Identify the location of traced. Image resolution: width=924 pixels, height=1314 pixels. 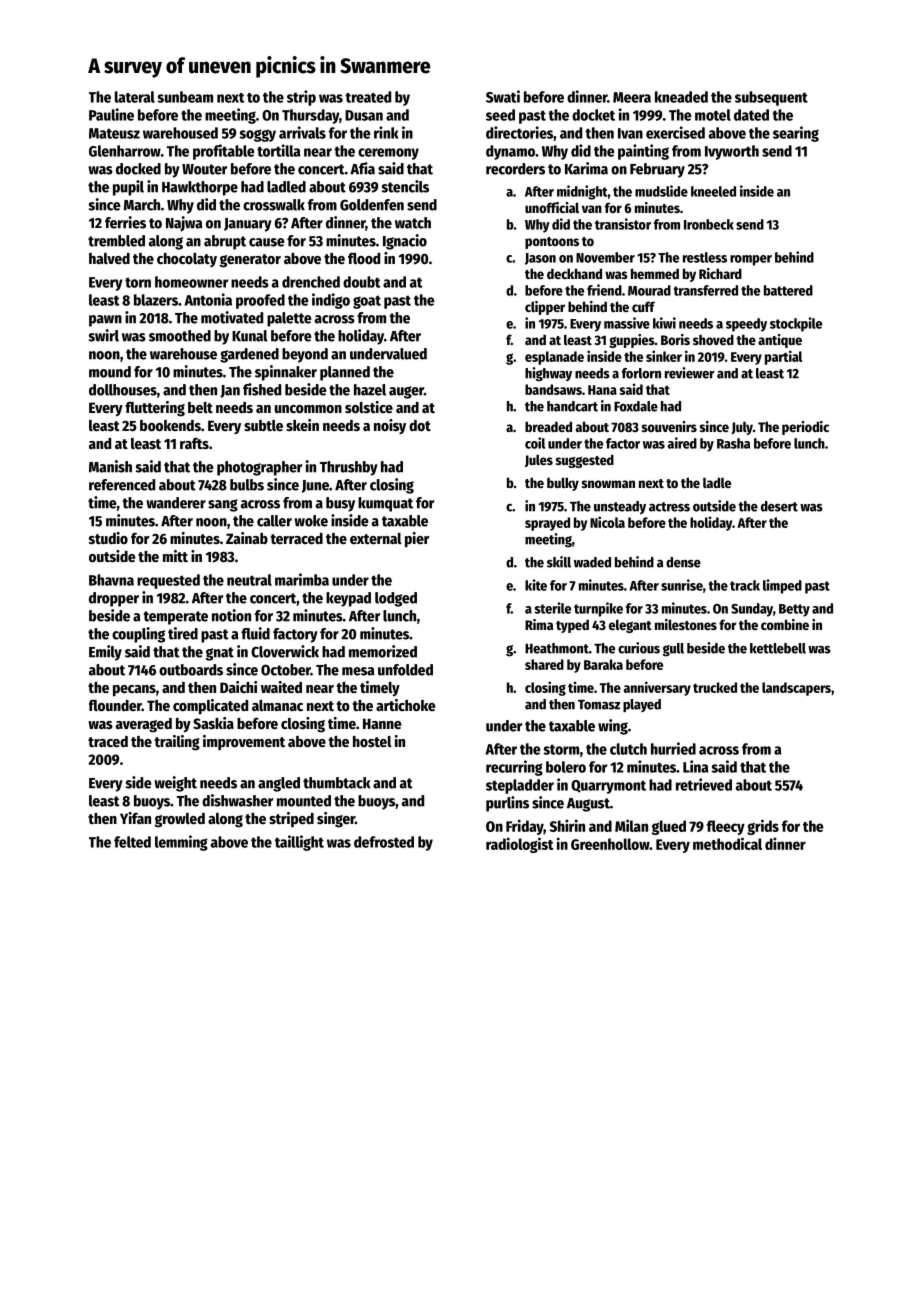
(108, 741).
